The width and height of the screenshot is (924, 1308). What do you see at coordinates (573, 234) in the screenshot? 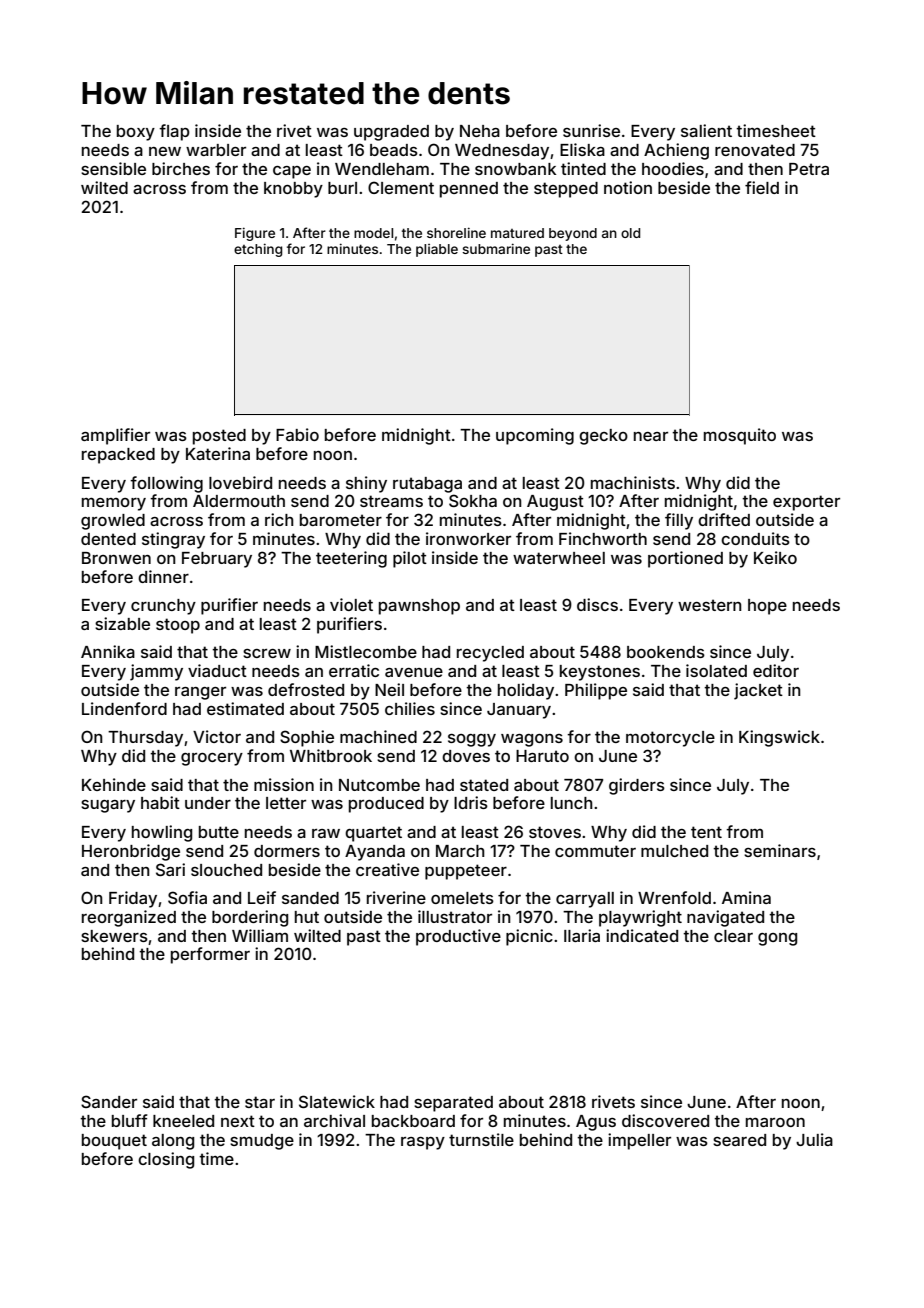
I see `beyond` at bounding box center [573, 234].
